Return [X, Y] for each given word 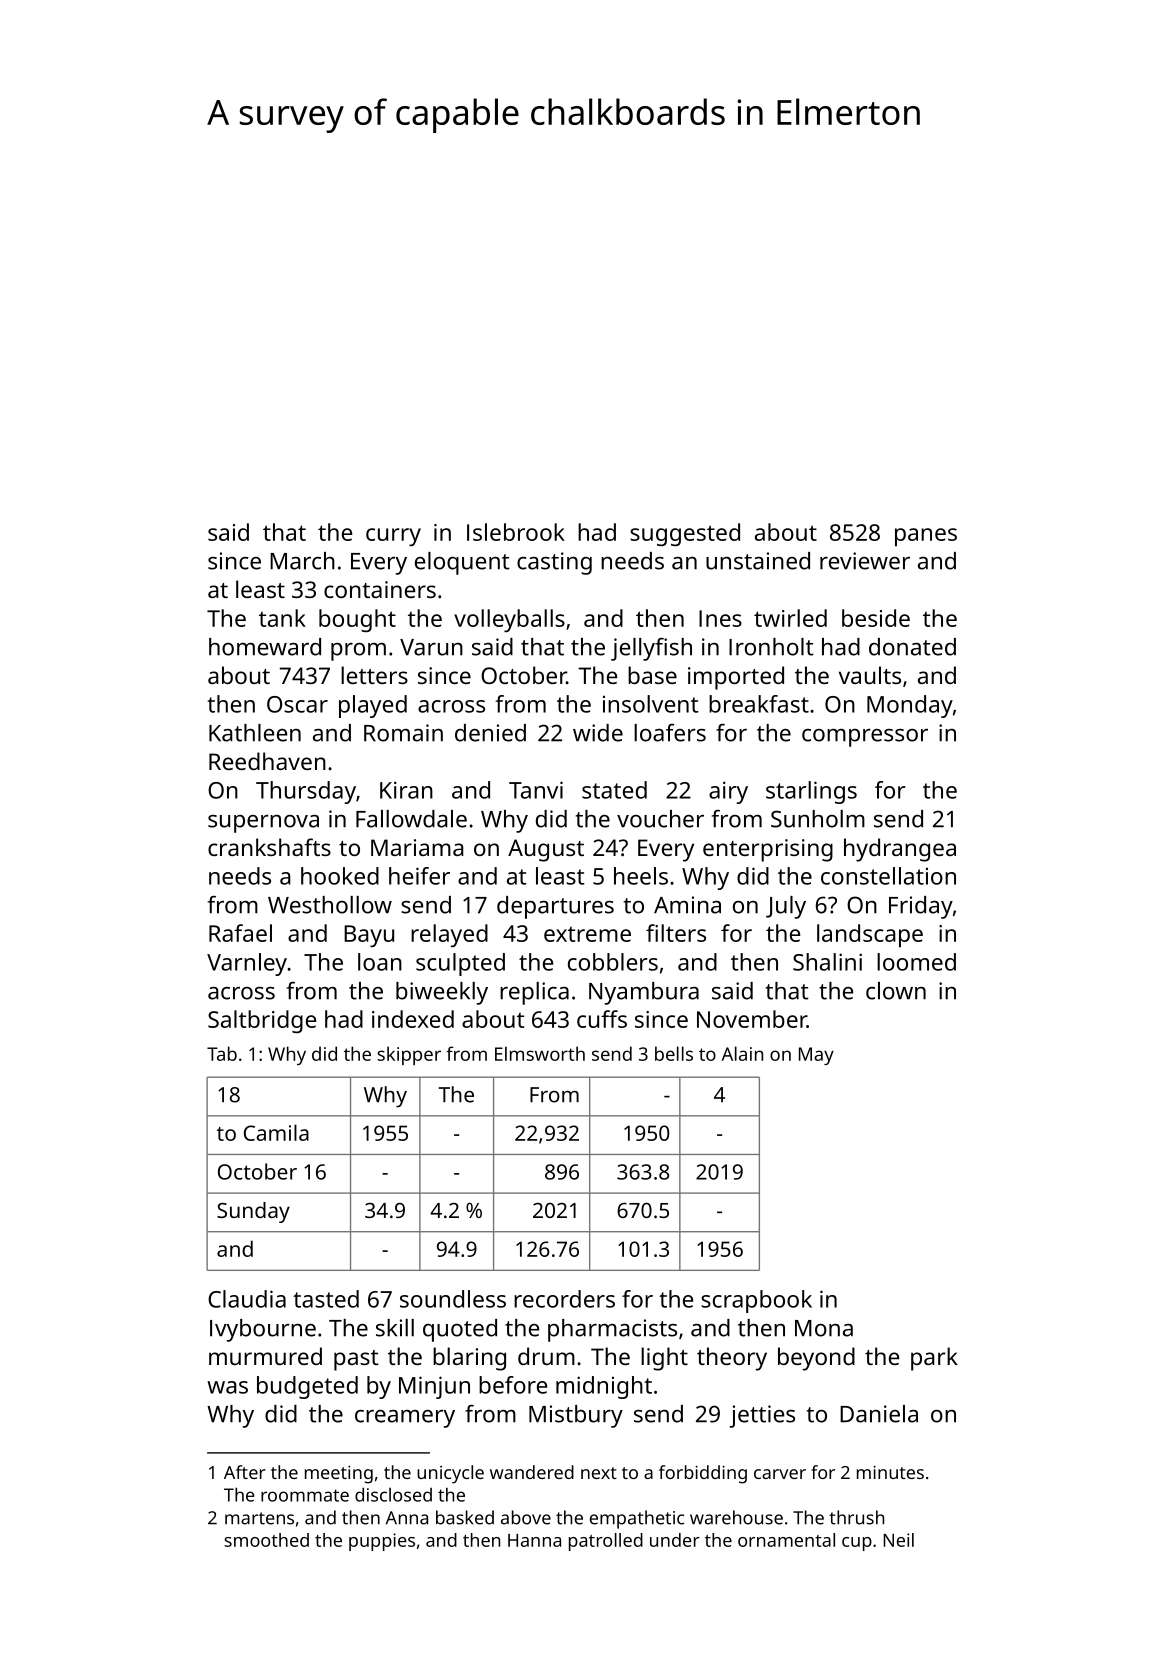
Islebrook [516, 532]
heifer [419, 876]
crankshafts [269, 847]
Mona [824, 1328]
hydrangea [900, 850]
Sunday [253, 1212]
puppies [382, 1542]
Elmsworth [540, 1053]
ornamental [786, 1540]
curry [393, 537]
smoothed [266, 1540]
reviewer [865, 561]
